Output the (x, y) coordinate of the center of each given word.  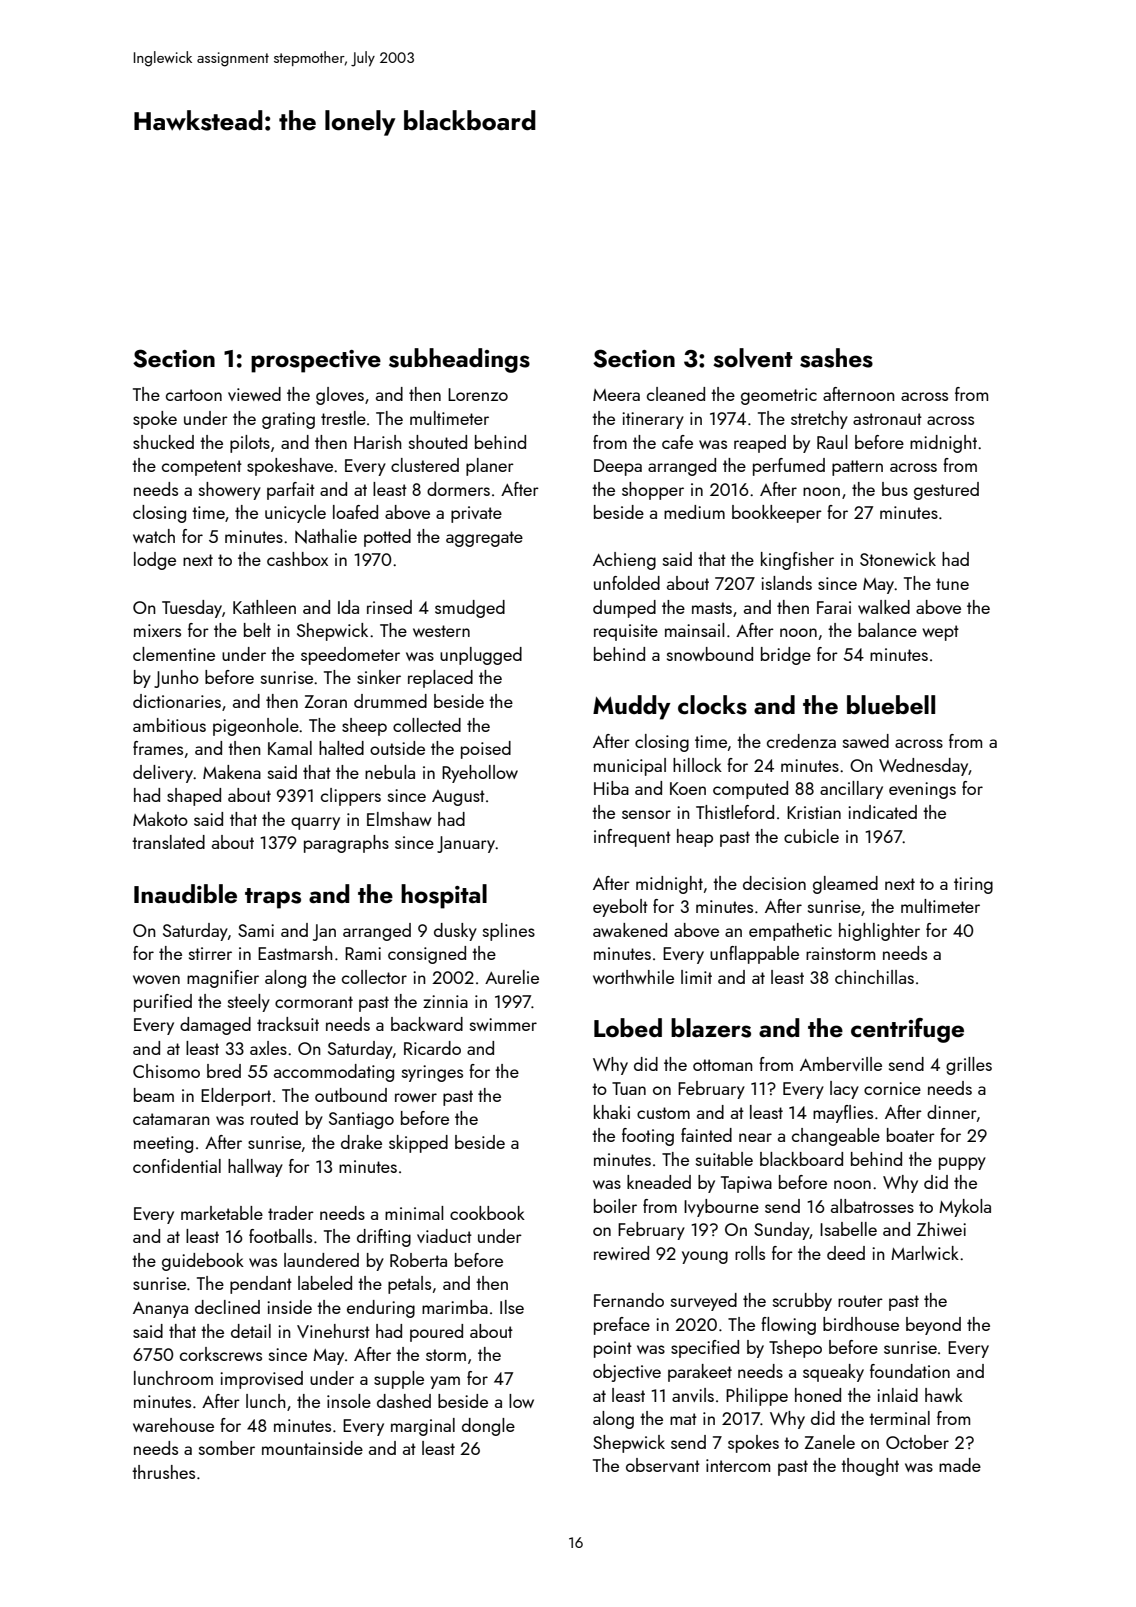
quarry (315, 823)
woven (156, 979)
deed (846, 1253)
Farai (834, 607)
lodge (155, 561)
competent (202, 468)
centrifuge (907, 1030)
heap (695, 838)
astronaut (887, 419)
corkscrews (221, 1354)
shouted (438, 442)
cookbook (487, 1213)
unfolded (627, 583)
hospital (444, 896)
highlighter (879, 932)
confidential (177, 1166)
